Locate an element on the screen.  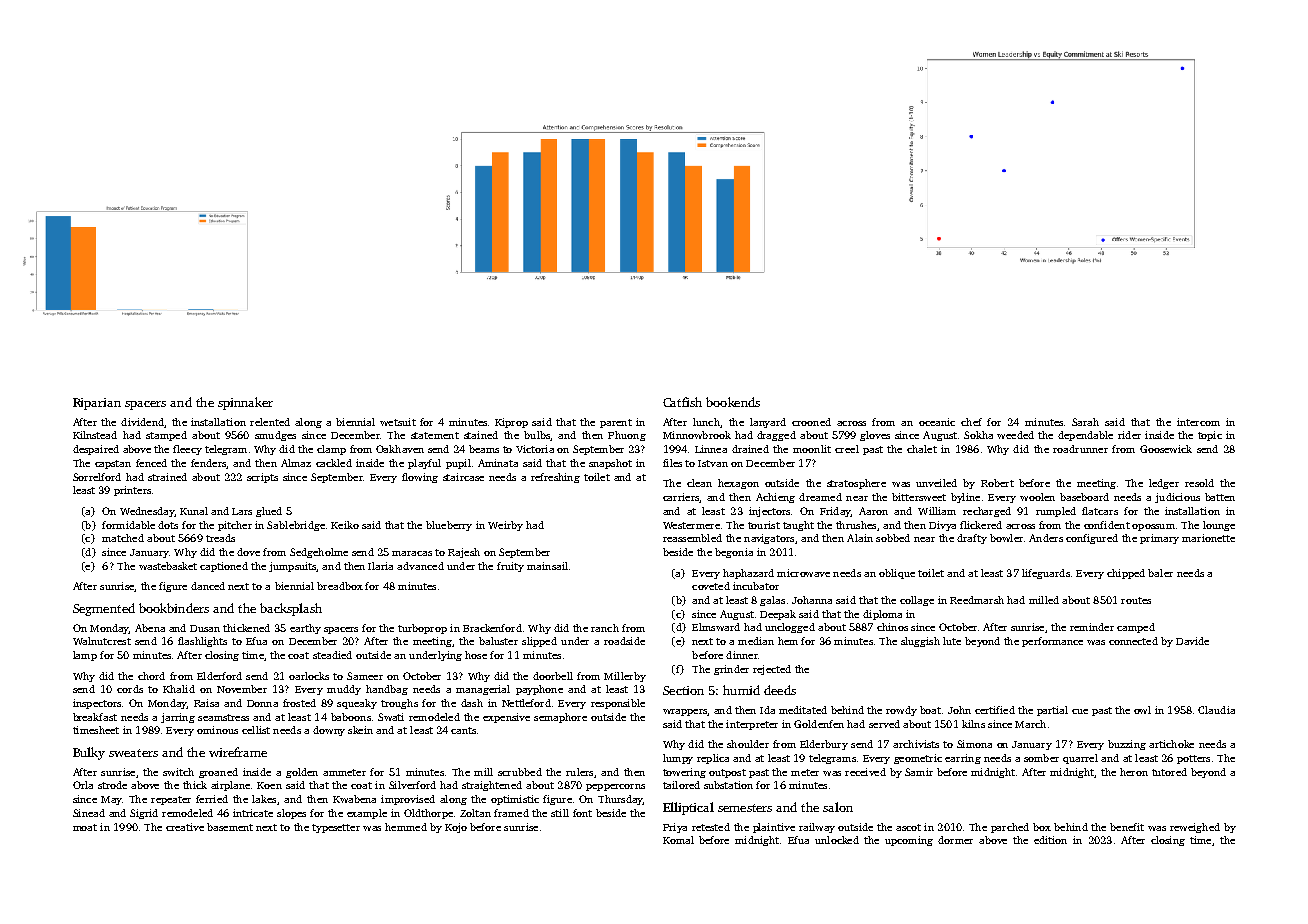
edition is located at coordinates (1050, 840).
